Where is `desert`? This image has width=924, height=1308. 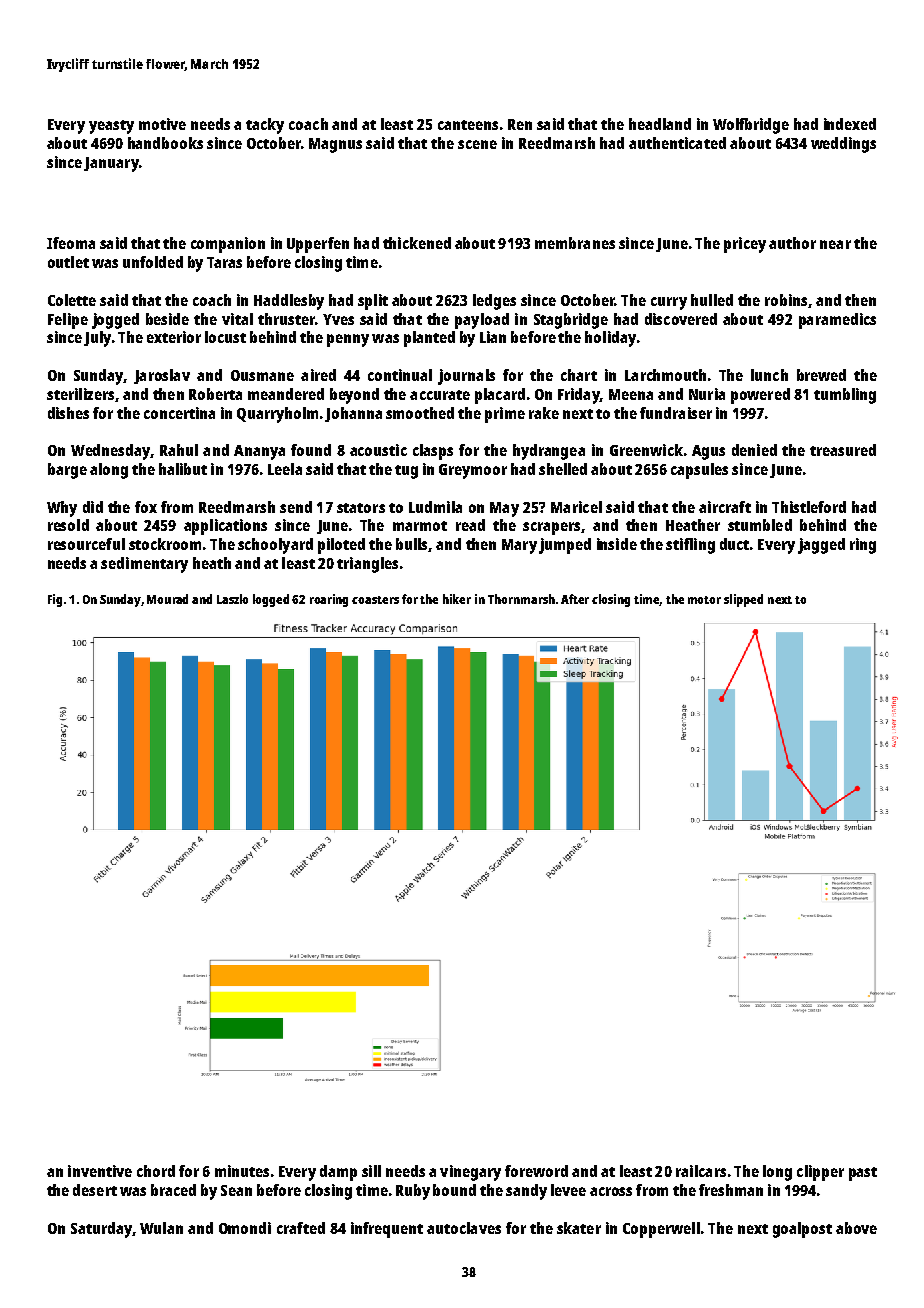 desert is located at coordinates (95, 1190).
